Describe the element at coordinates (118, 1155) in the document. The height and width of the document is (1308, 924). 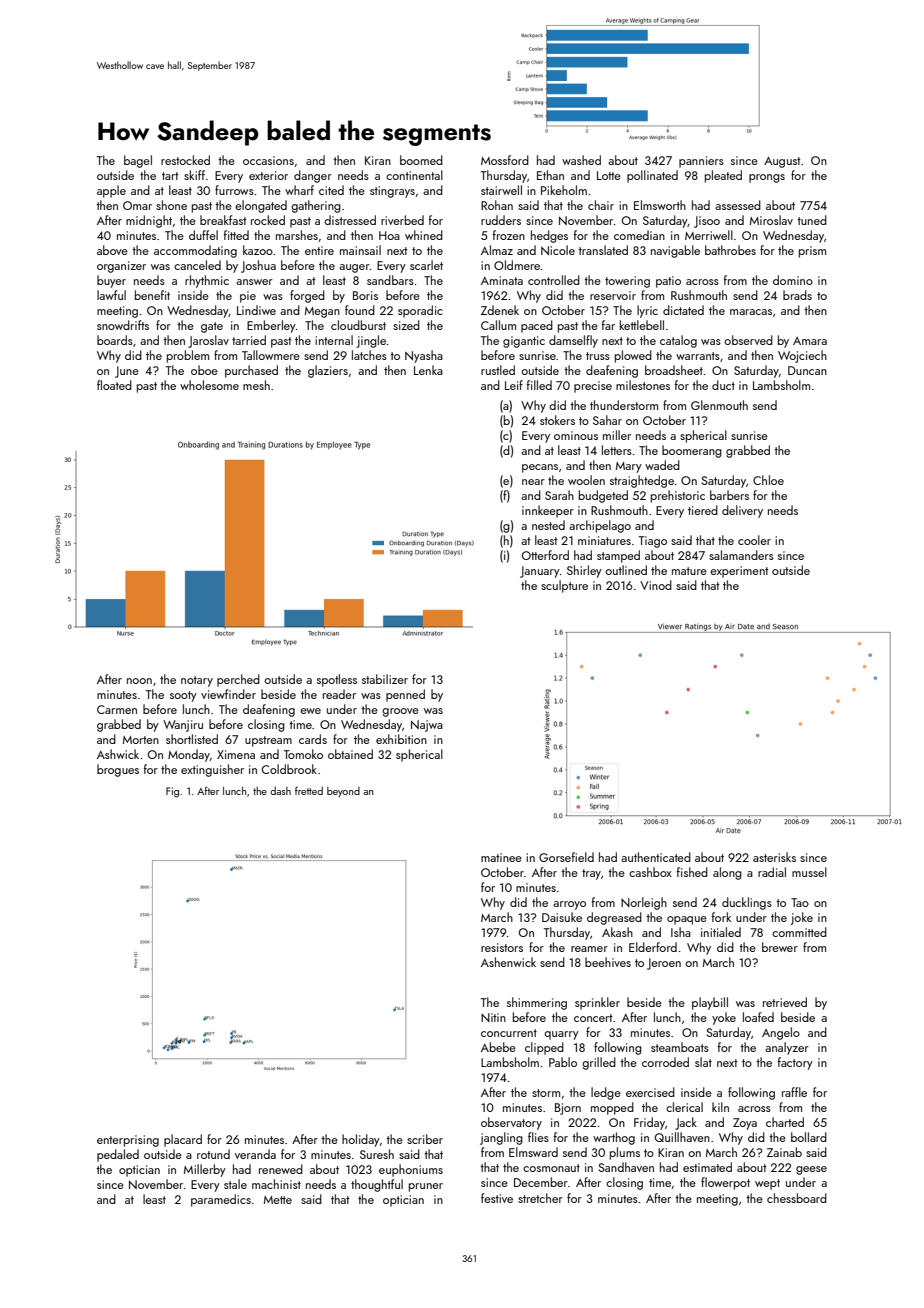
I see `pedaled` at that location.
